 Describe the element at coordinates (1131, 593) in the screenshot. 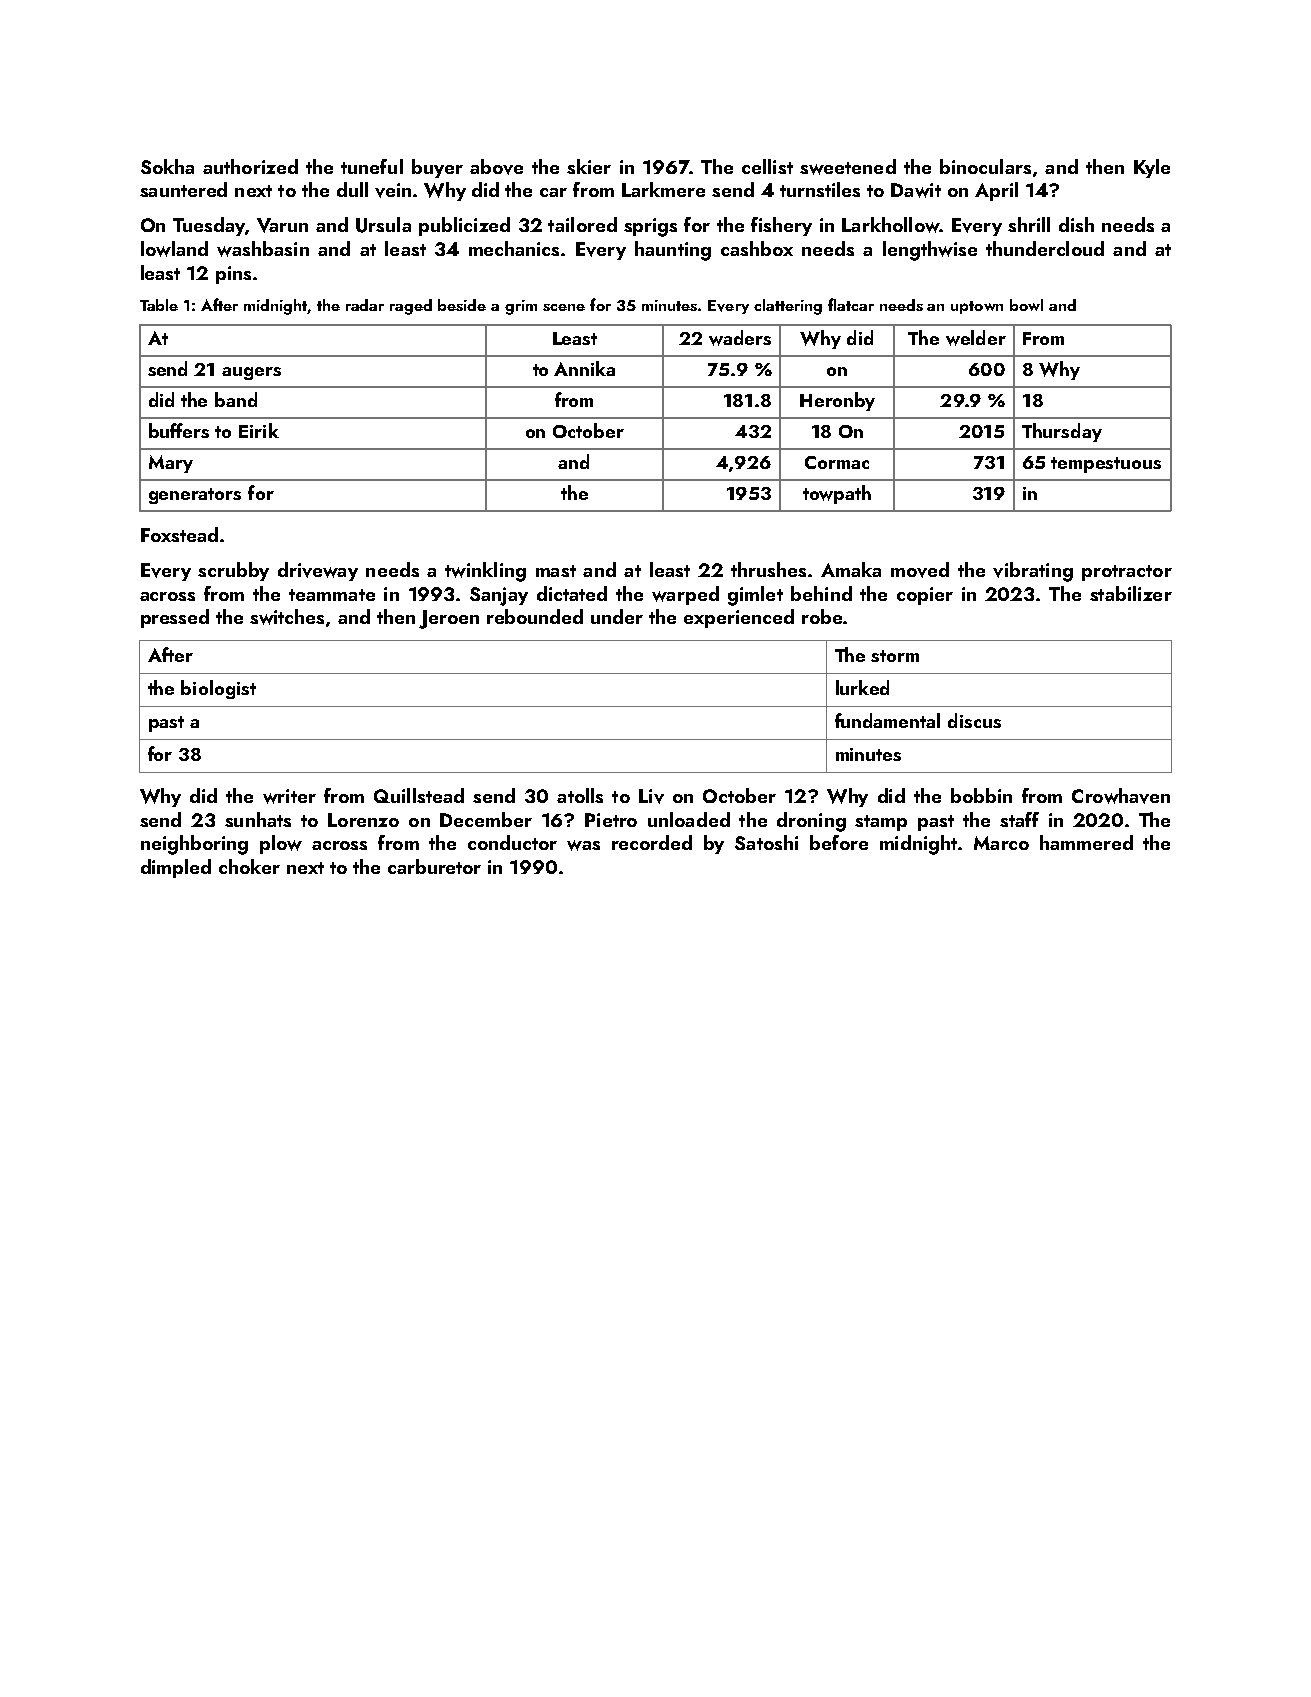

I see `stabilizer` at that location.
